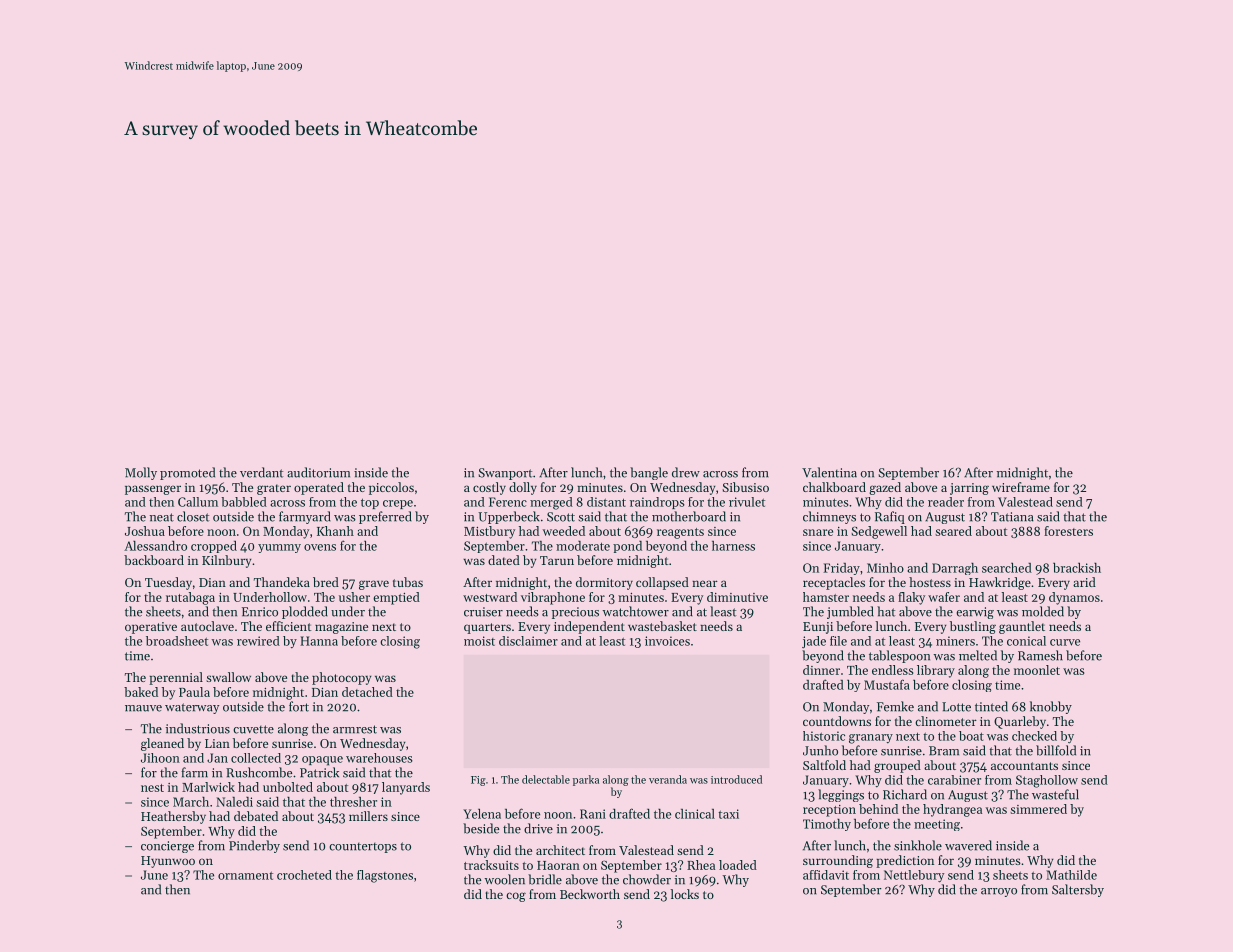 The height and width of the screenshot is (952, 1233). What do you see at coordinates (208, 787) in the screenshot?
I see `Marlwick` at bounding box center [208, 787].
